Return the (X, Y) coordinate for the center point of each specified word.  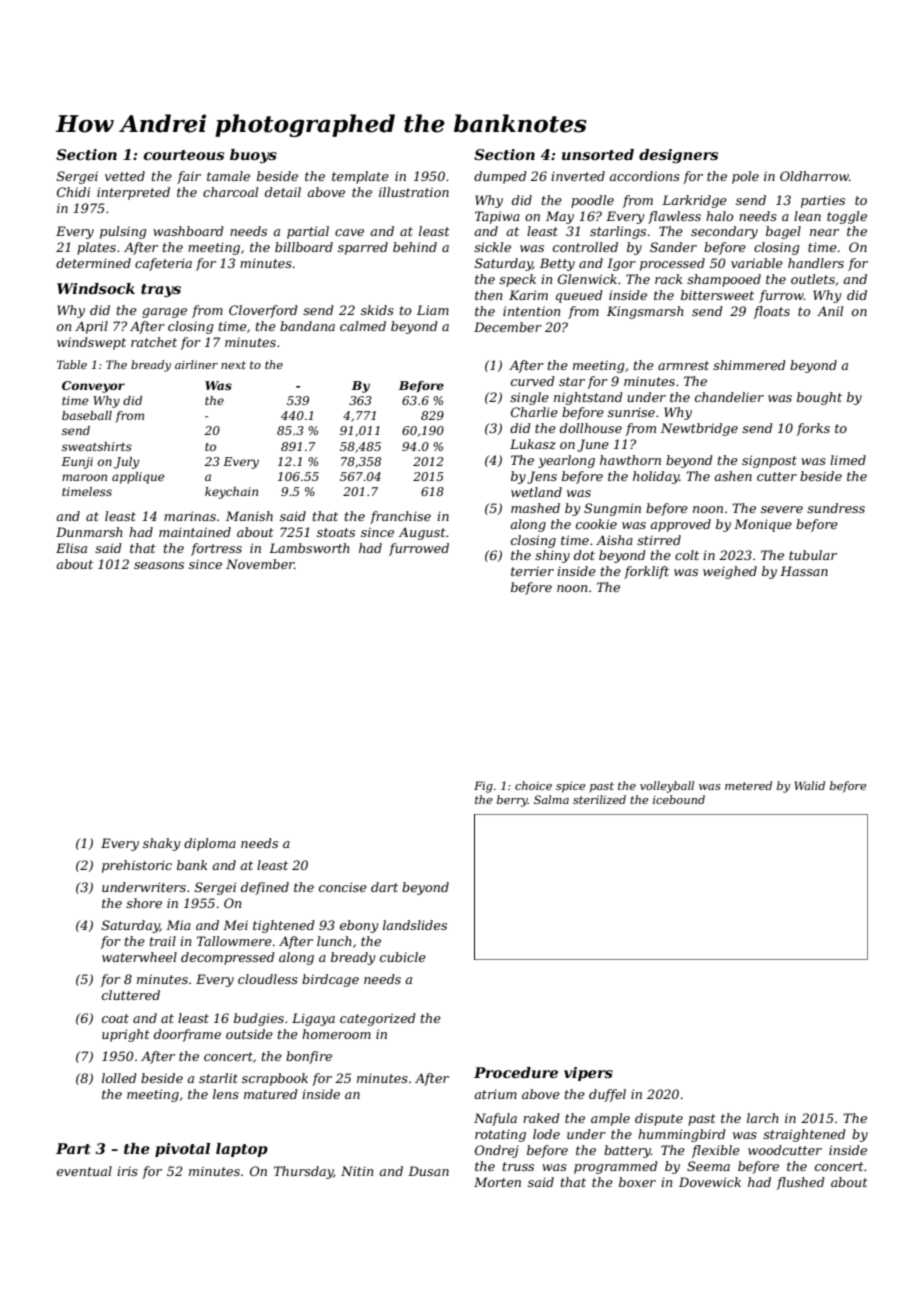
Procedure (516, 1072)
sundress (836, 508)
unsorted (598, 154)
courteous (183, 155)
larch (763, 1118)
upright (126, 1035)
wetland (536, 492)
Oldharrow (814, 176)
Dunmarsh (89, 532)
